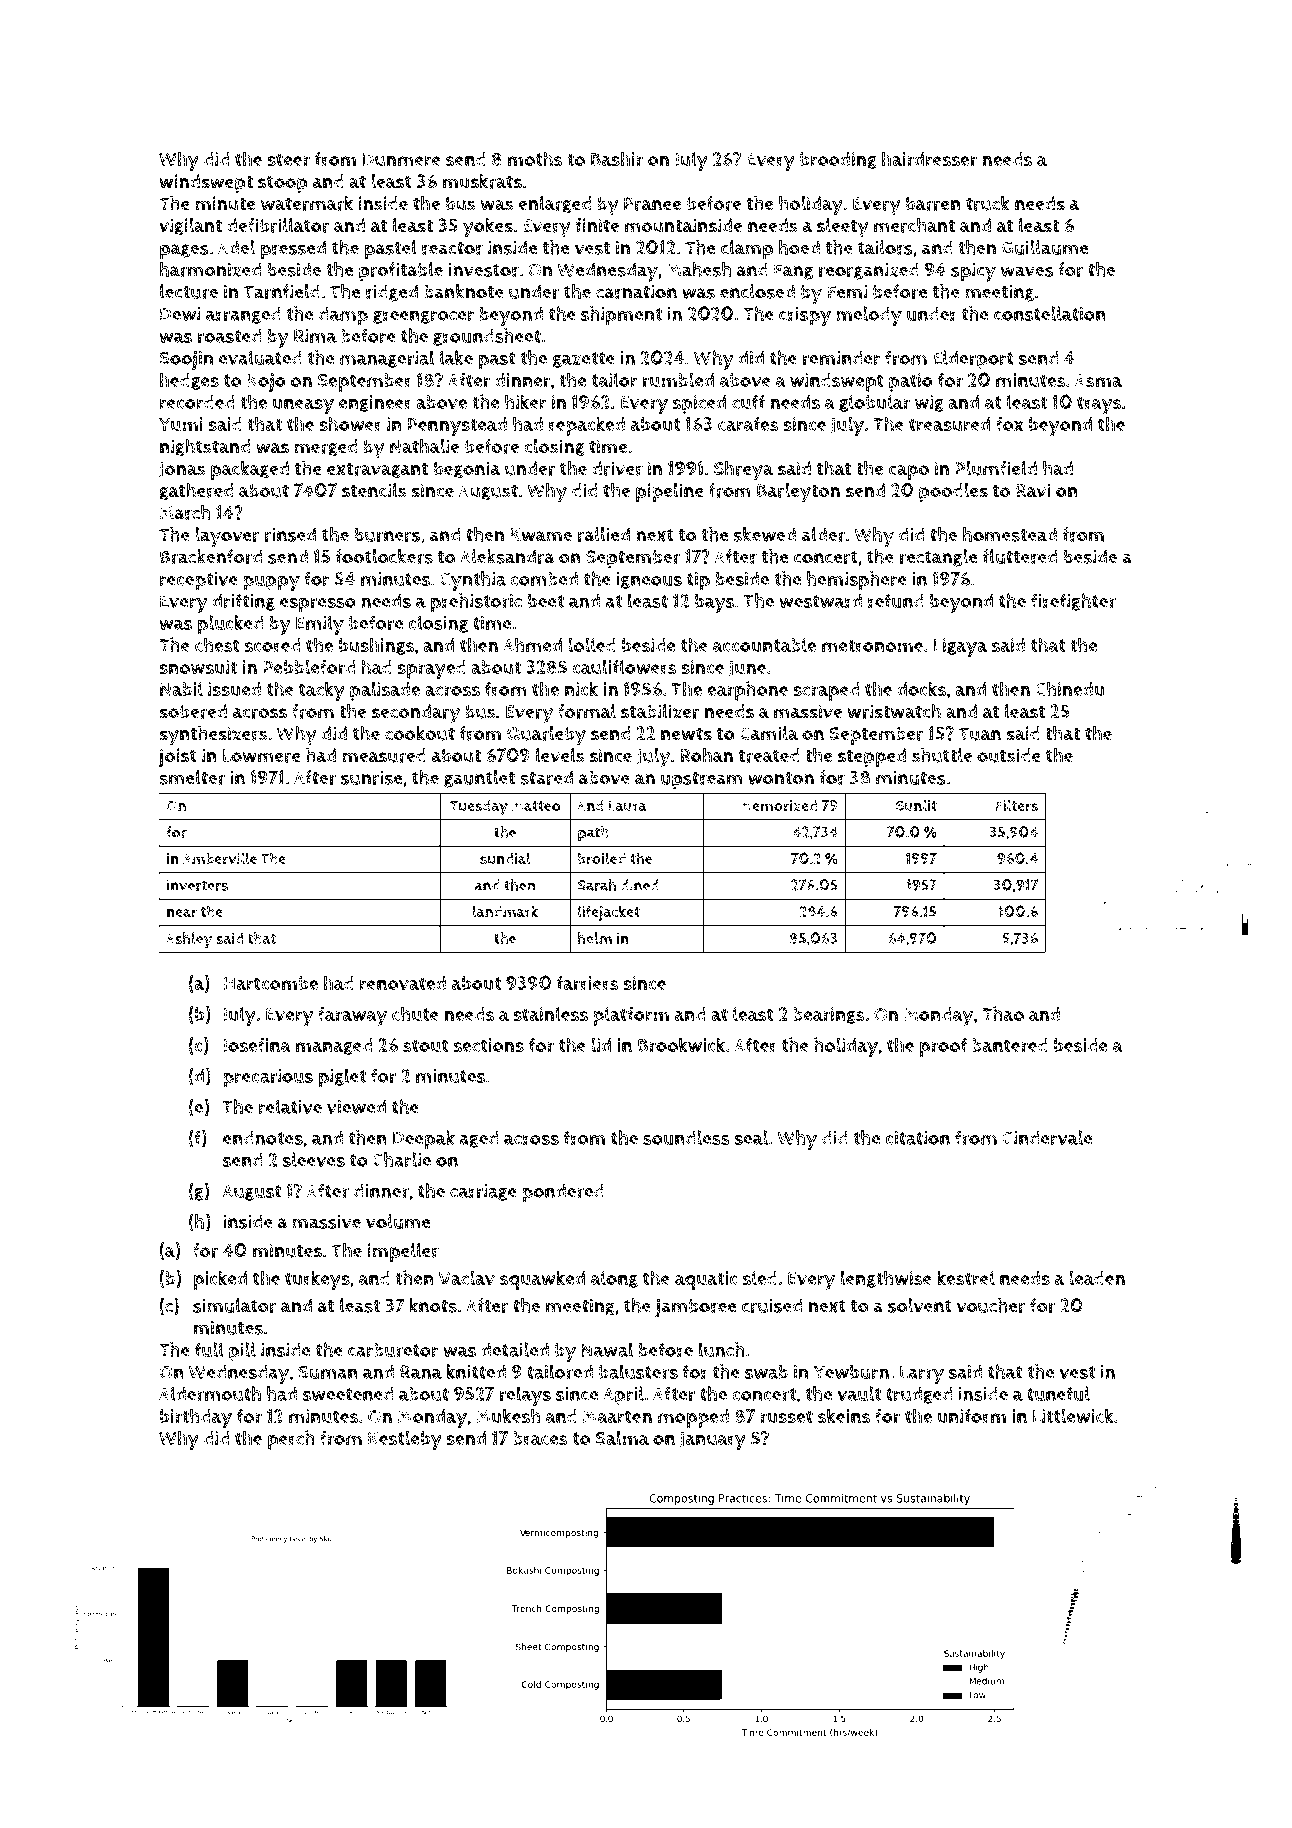 The width and height of the image is (1292, 1828). I want to click on endnotes, so click(263, 1138).
